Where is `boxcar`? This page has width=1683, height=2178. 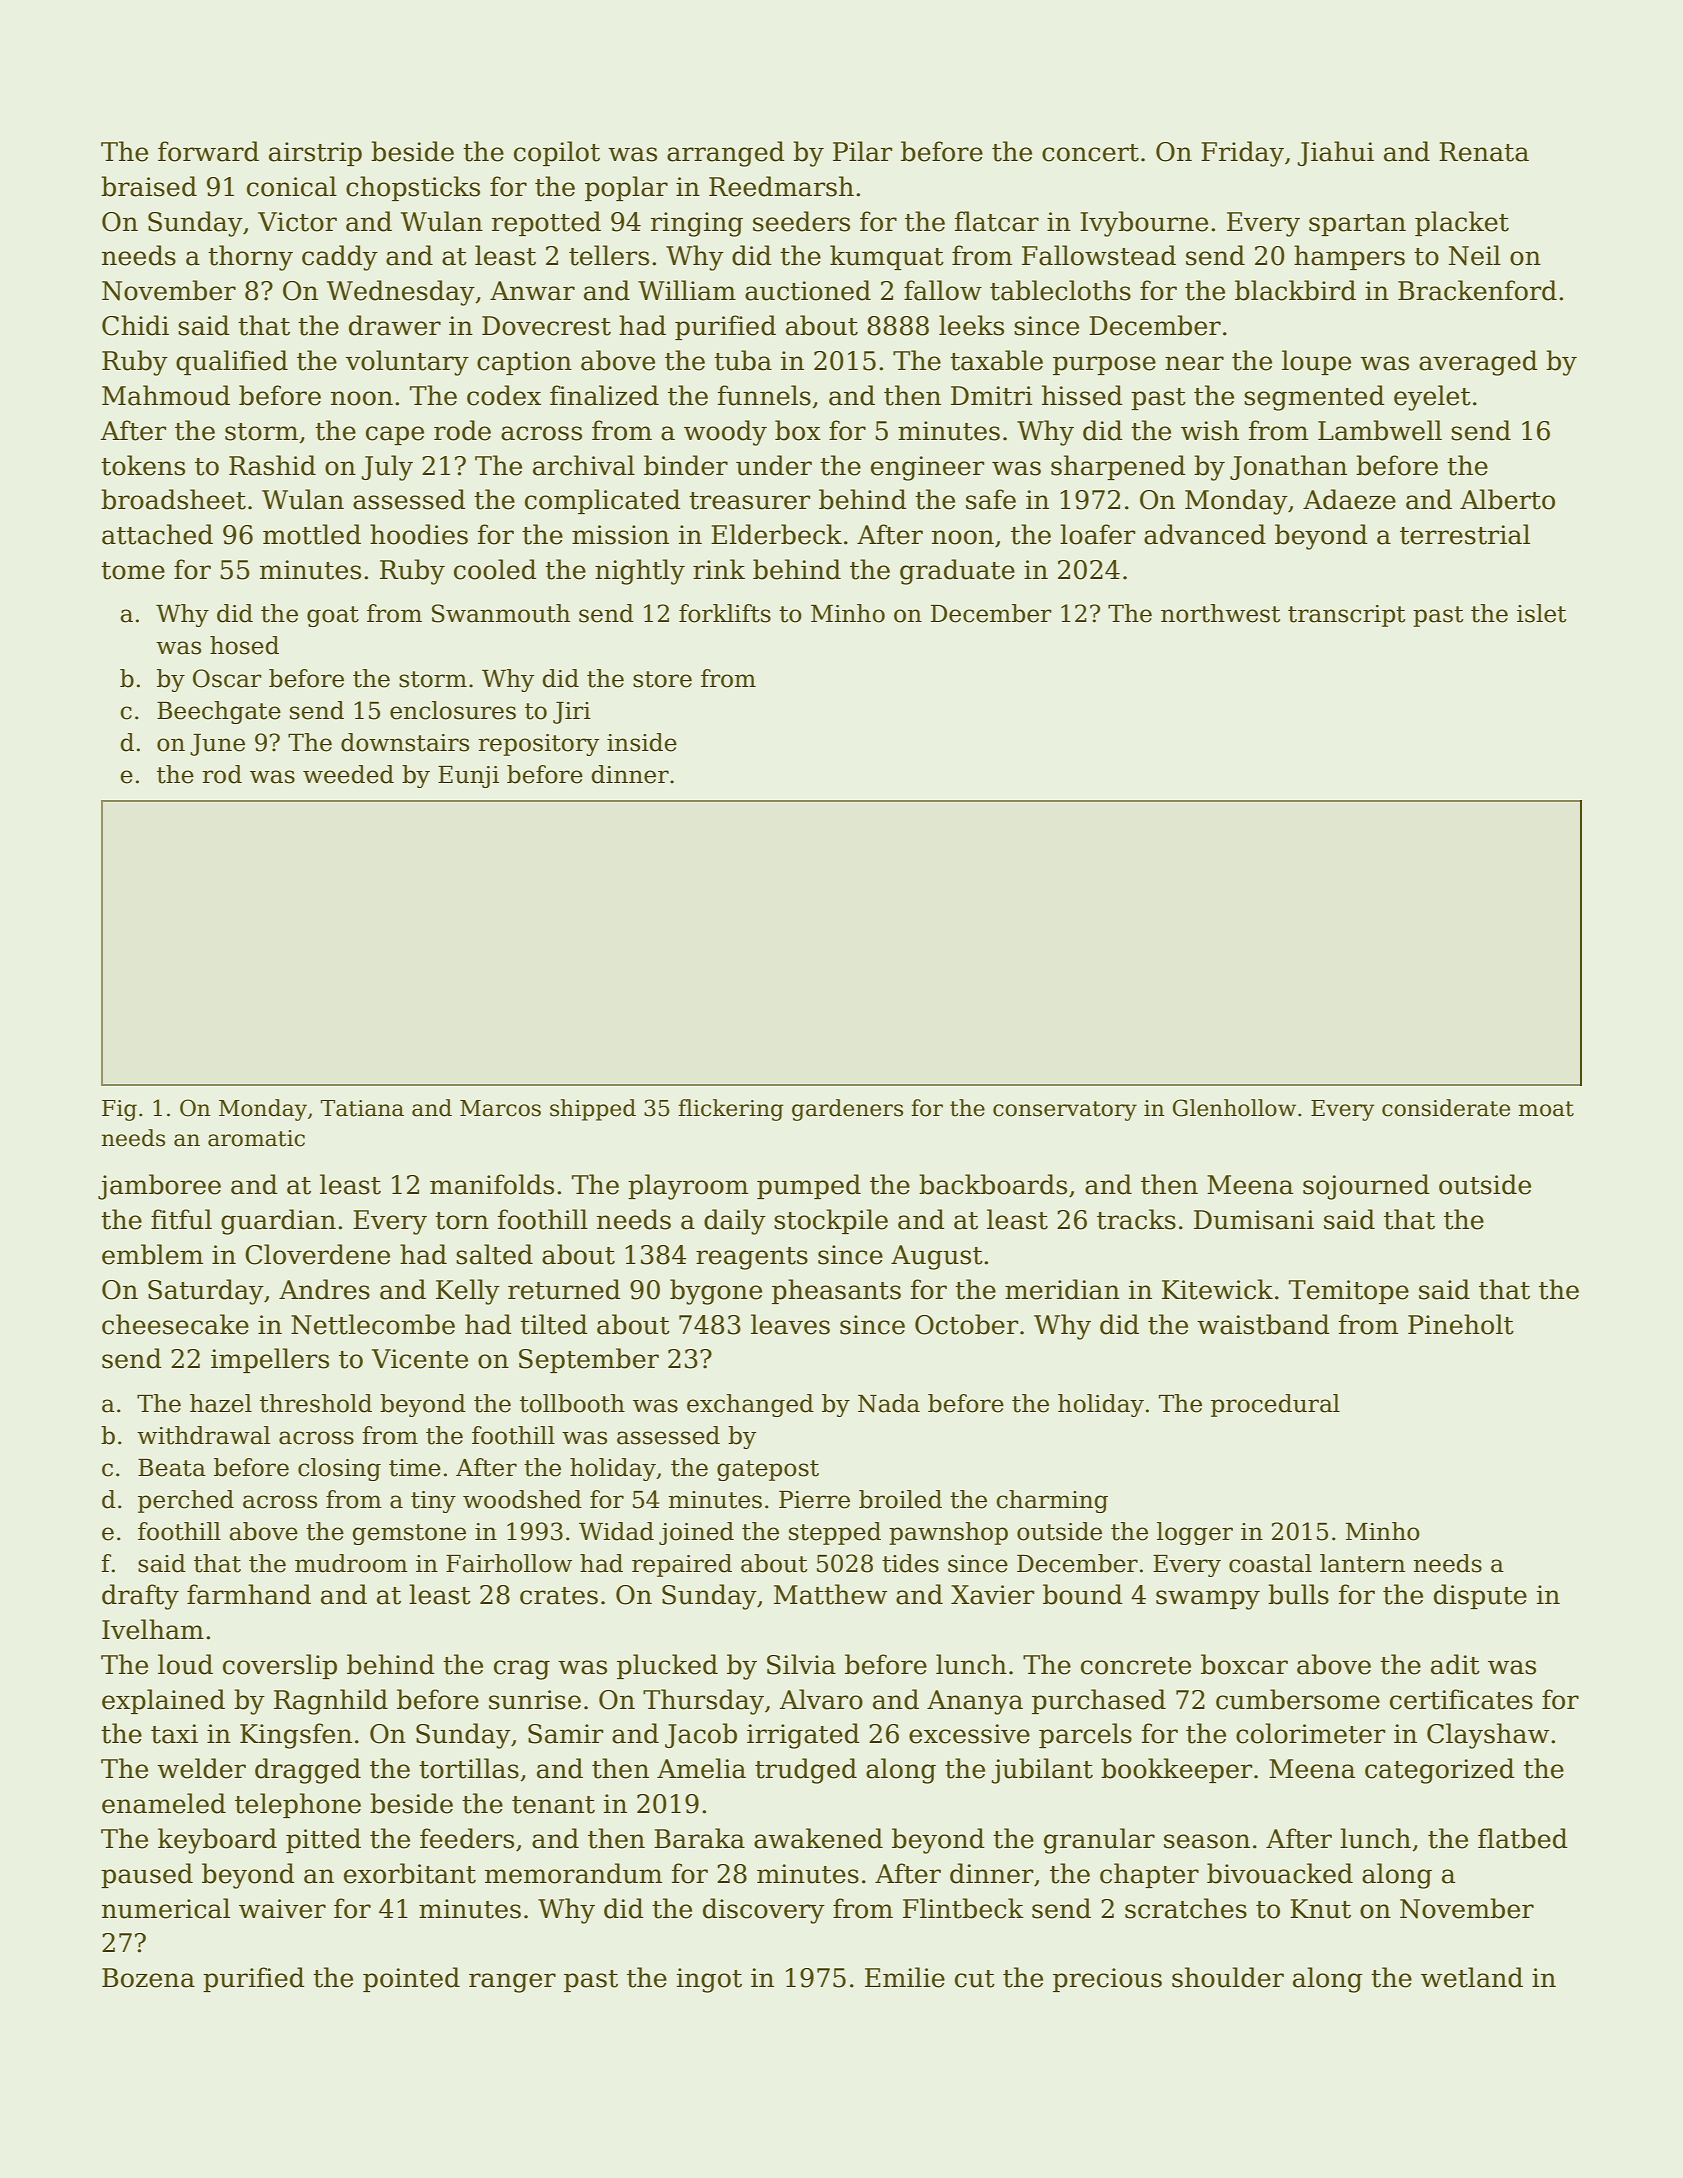 boxcar is located at coordinates (1244, 1664).
